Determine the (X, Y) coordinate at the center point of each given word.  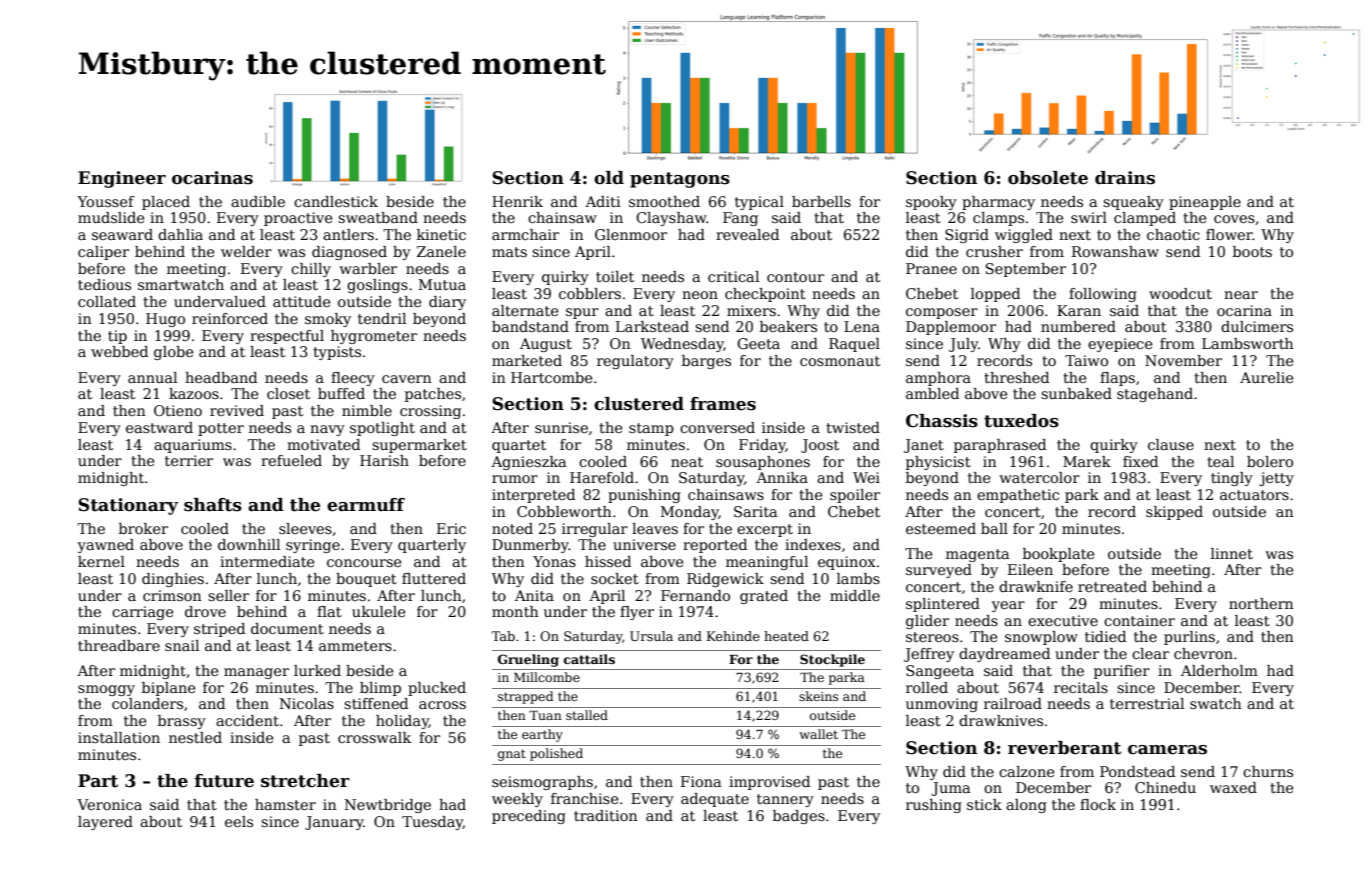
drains (1125, 178)
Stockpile (832, 660)
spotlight (382, 429)
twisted (853, 427)
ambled (932, 393)
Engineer (122, 179)
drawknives (1001, 720)
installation (119, 737)
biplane (168, 689)
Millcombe (547, 677)
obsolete (1048, 178)
